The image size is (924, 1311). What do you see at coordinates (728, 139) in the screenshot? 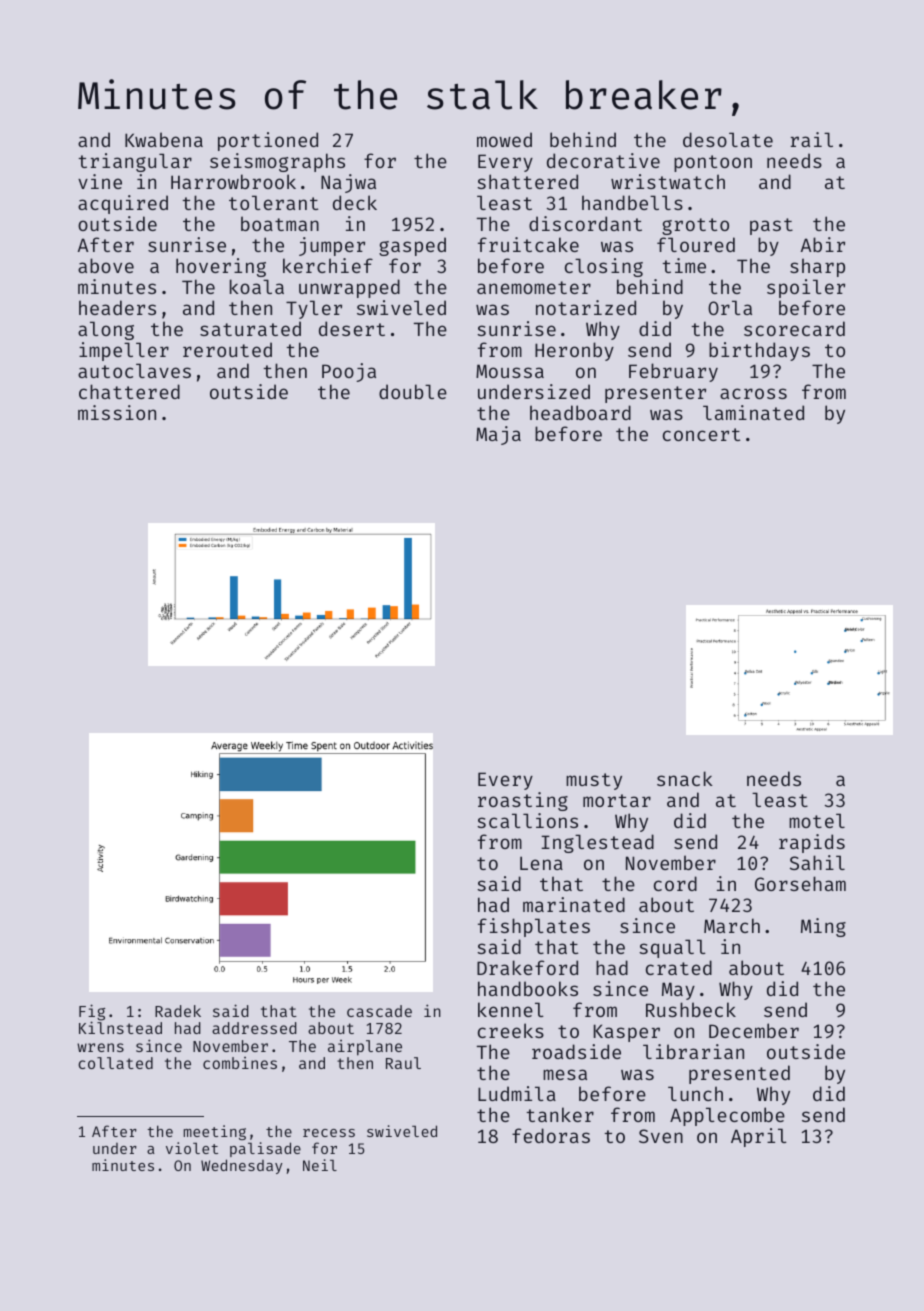
I see `desolate` at bounding box center [728, 139].
